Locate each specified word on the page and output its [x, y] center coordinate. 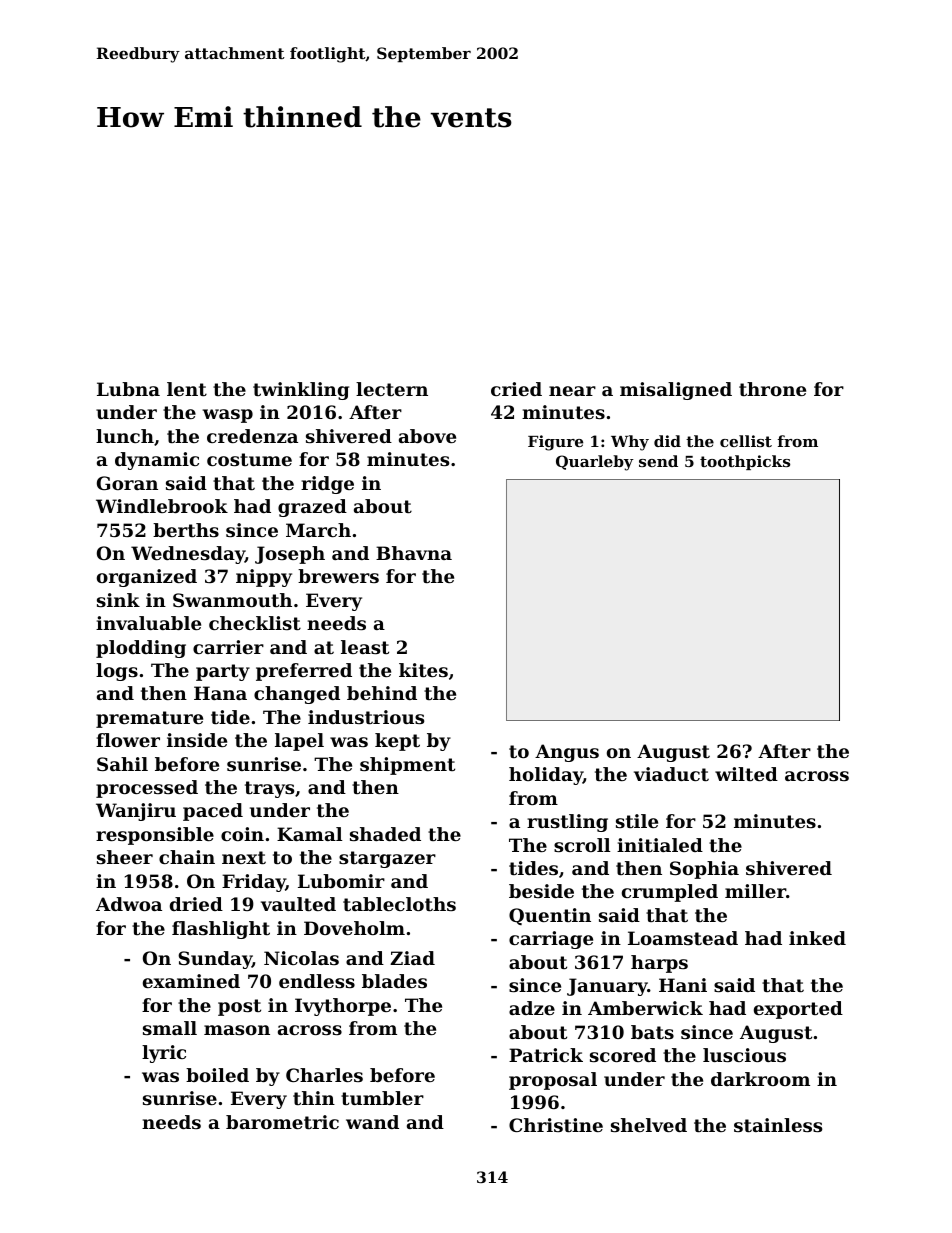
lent [187, 389]
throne [772, 389]
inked [817, 938]
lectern [392, 389]
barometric [282, 1122]
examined [191, 981]
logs [117, 672]
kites [423, 670]
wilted [746, 774]
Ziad [412, 958]
